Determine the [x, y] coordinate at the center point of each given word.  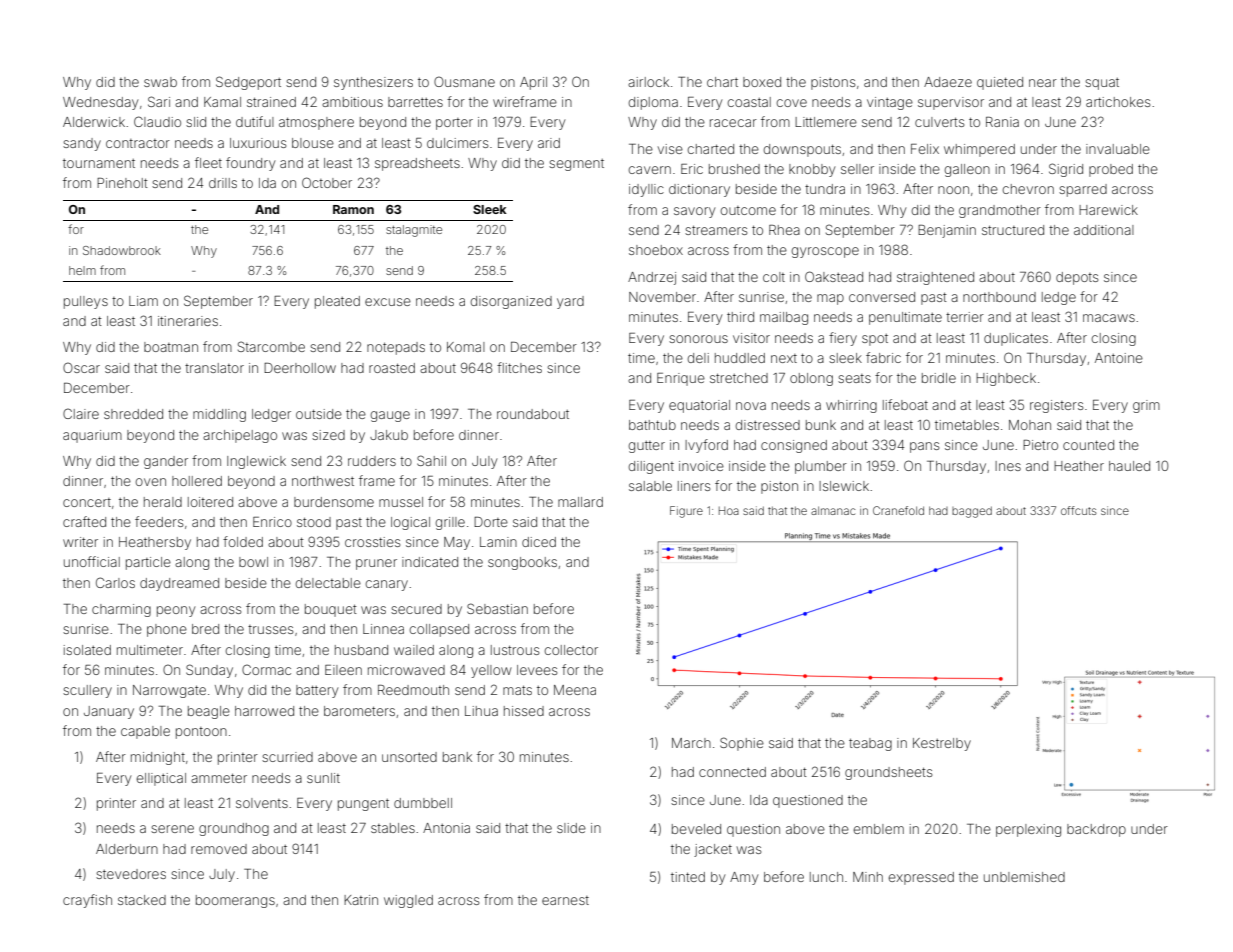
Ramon [353, 209]
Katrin [361, 900]
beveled [696, 829]
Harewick [1108, 210]
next [784, 358]
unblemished [1024, 877]
